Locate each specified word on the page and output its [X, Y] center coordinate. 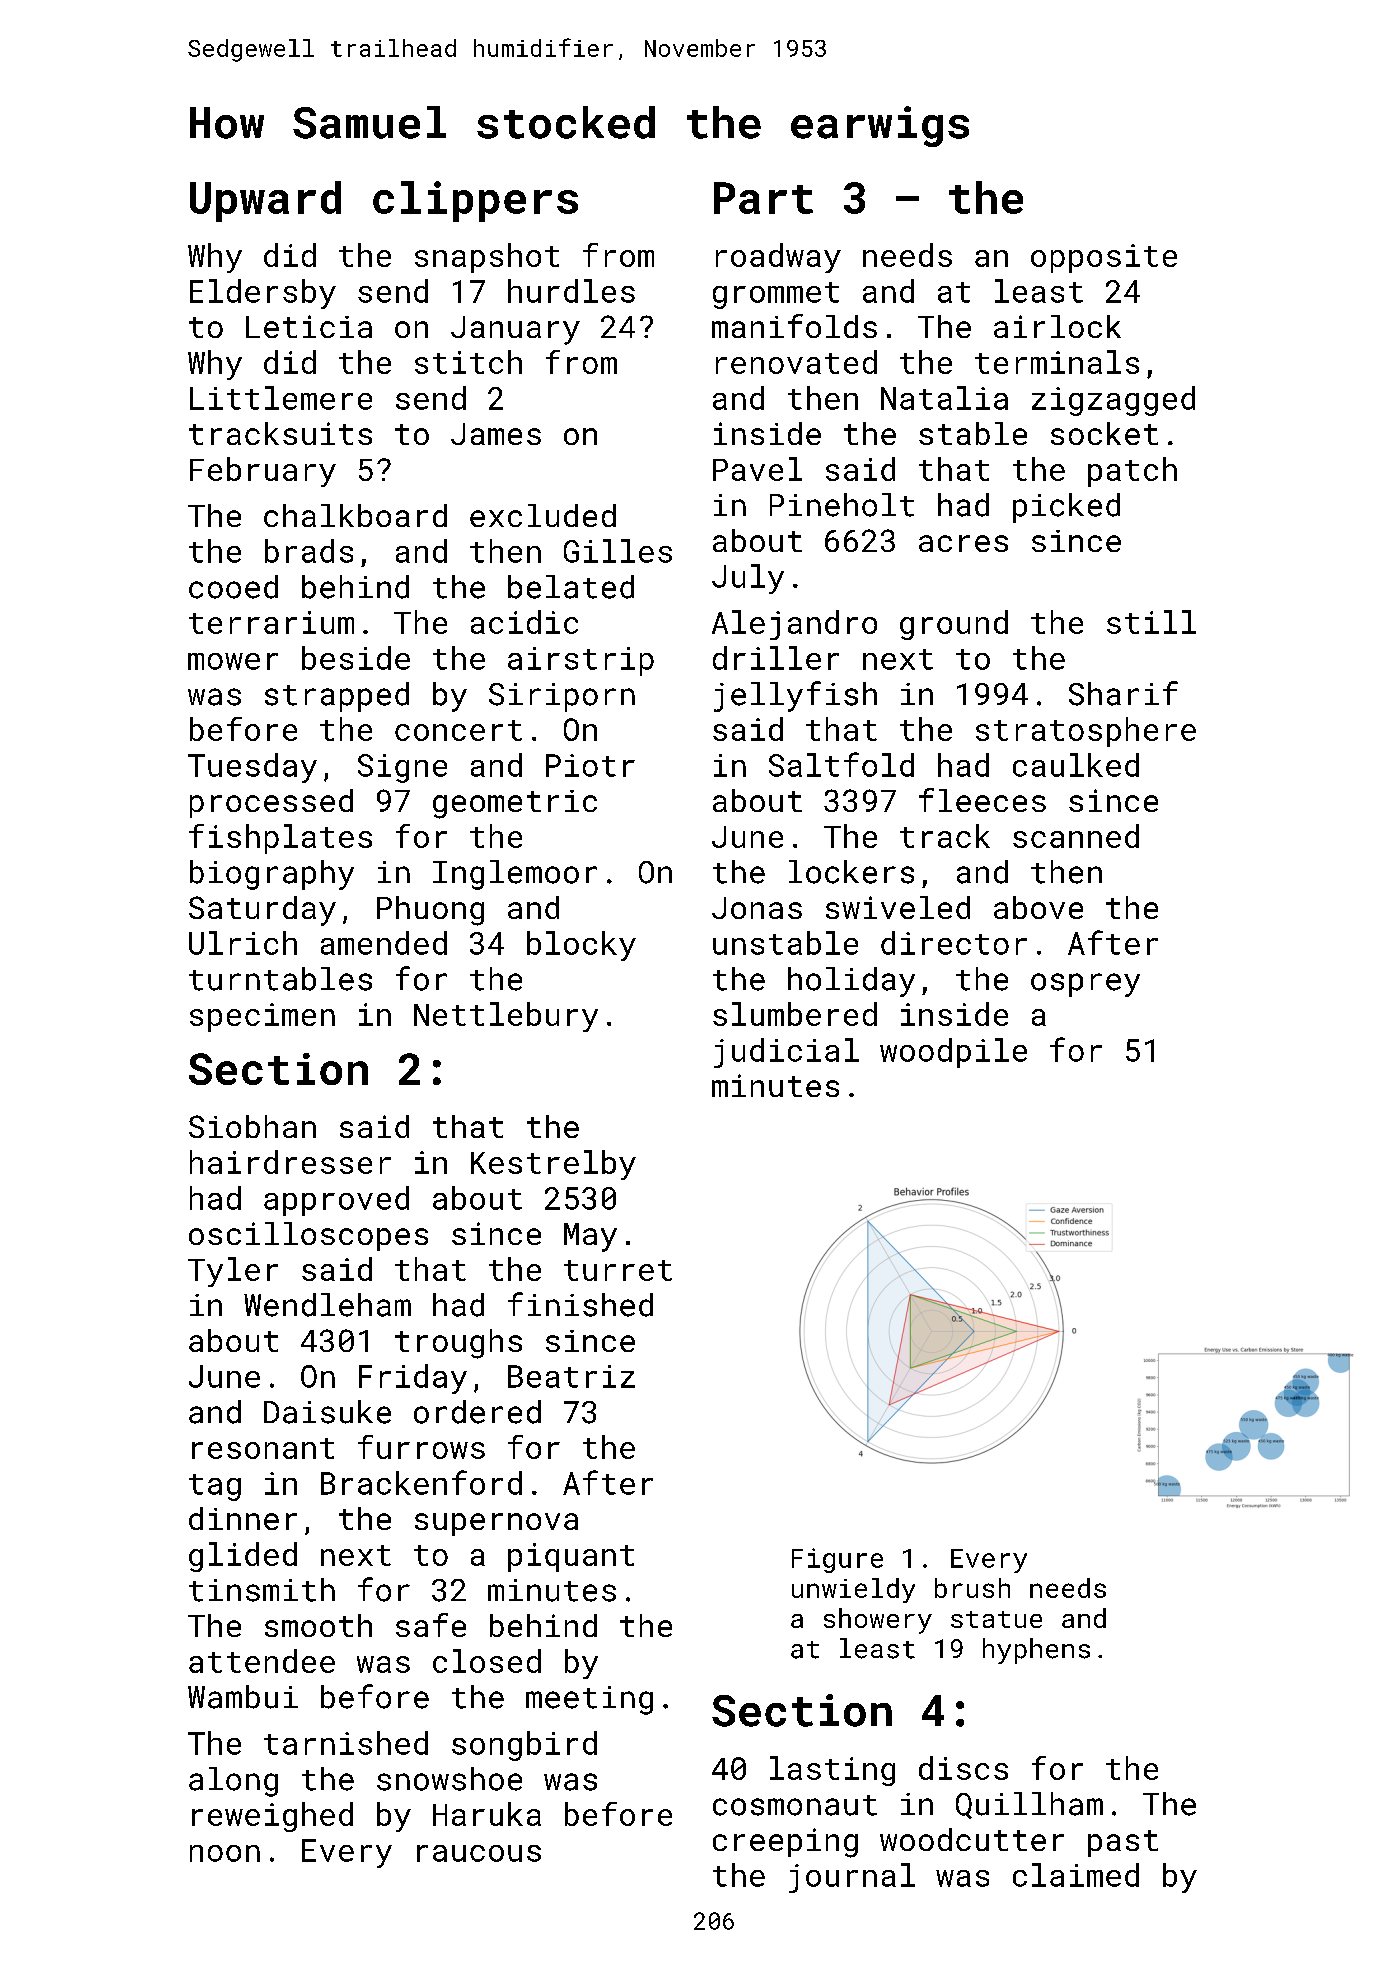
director [954, 943]
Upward [265, 201]
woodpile [953, 1053]
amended [384, 943]
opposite [1104, 258]
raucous [479, 1853]
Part [763, 198]
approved [336, 1201]
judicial [786, 1053]
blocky [581, 946]
